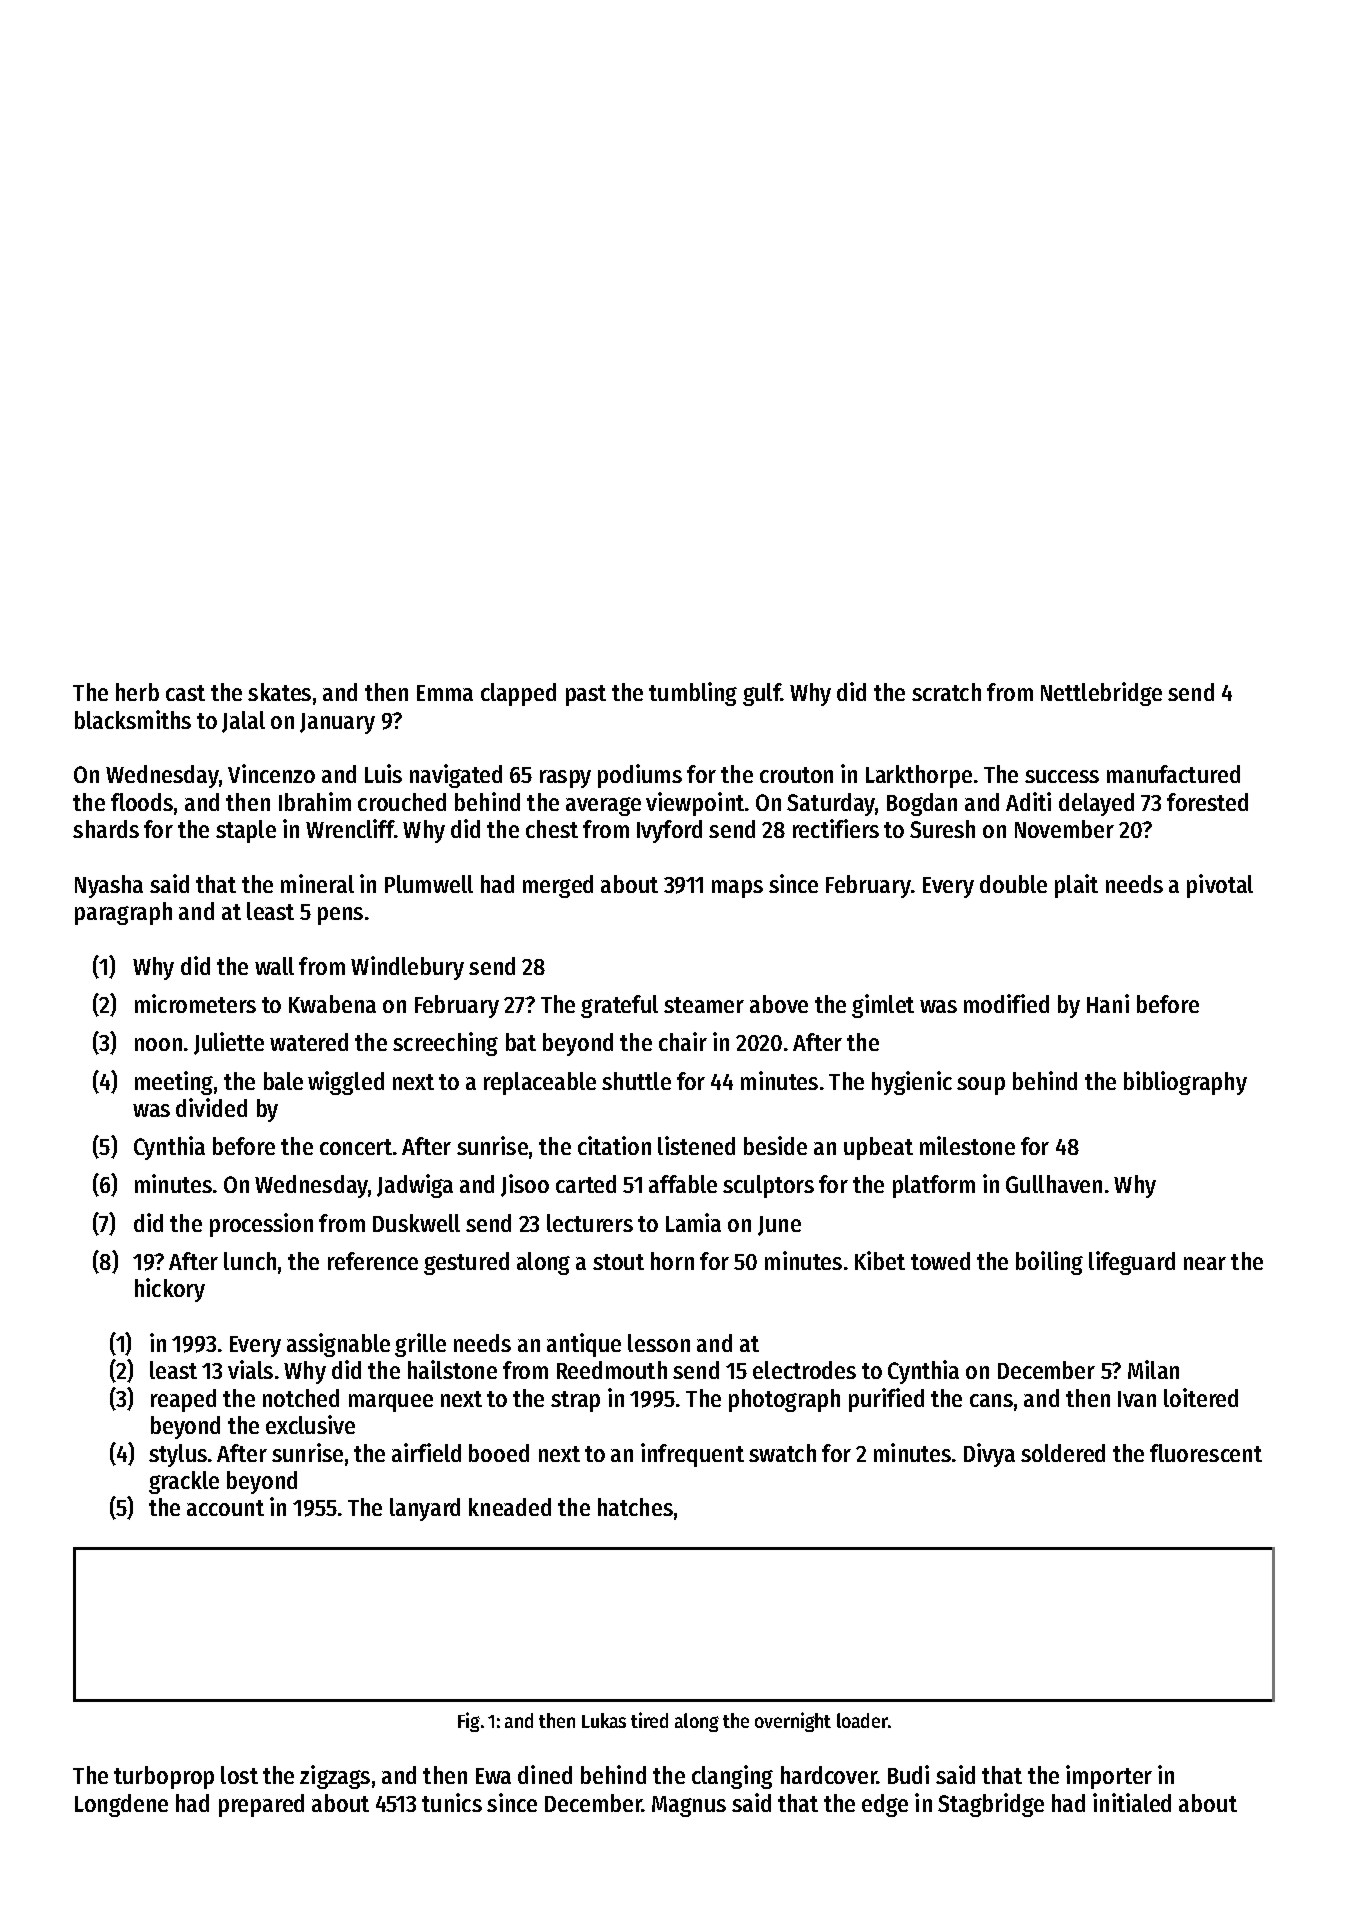  What do you see at coordinates (693, 694) in the screenshot?
I see `tumbling` at bounding box center [693, 694].
